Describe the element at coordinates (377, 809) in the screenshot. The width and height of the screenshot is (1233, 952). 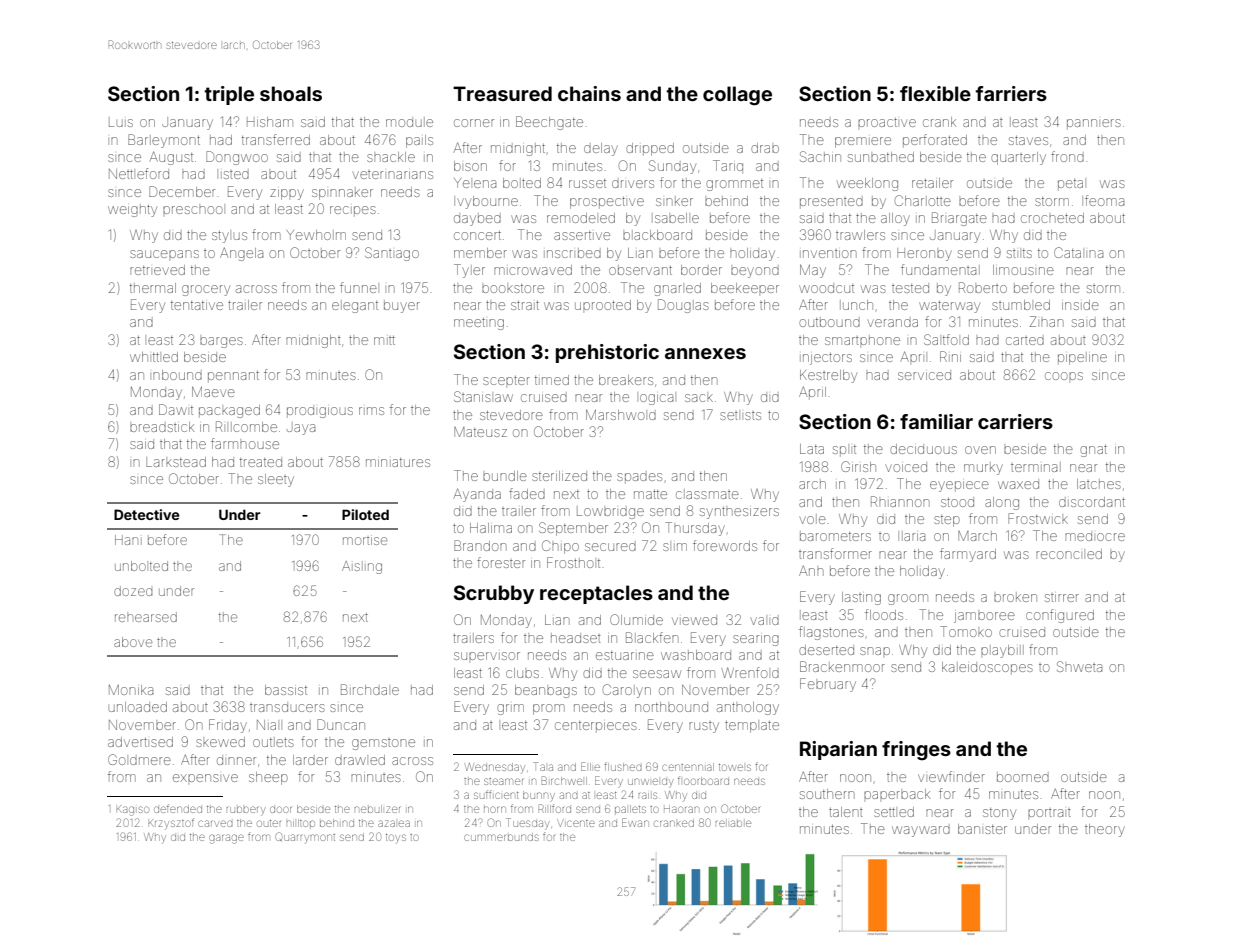
I see `nebulizer` at that location.
